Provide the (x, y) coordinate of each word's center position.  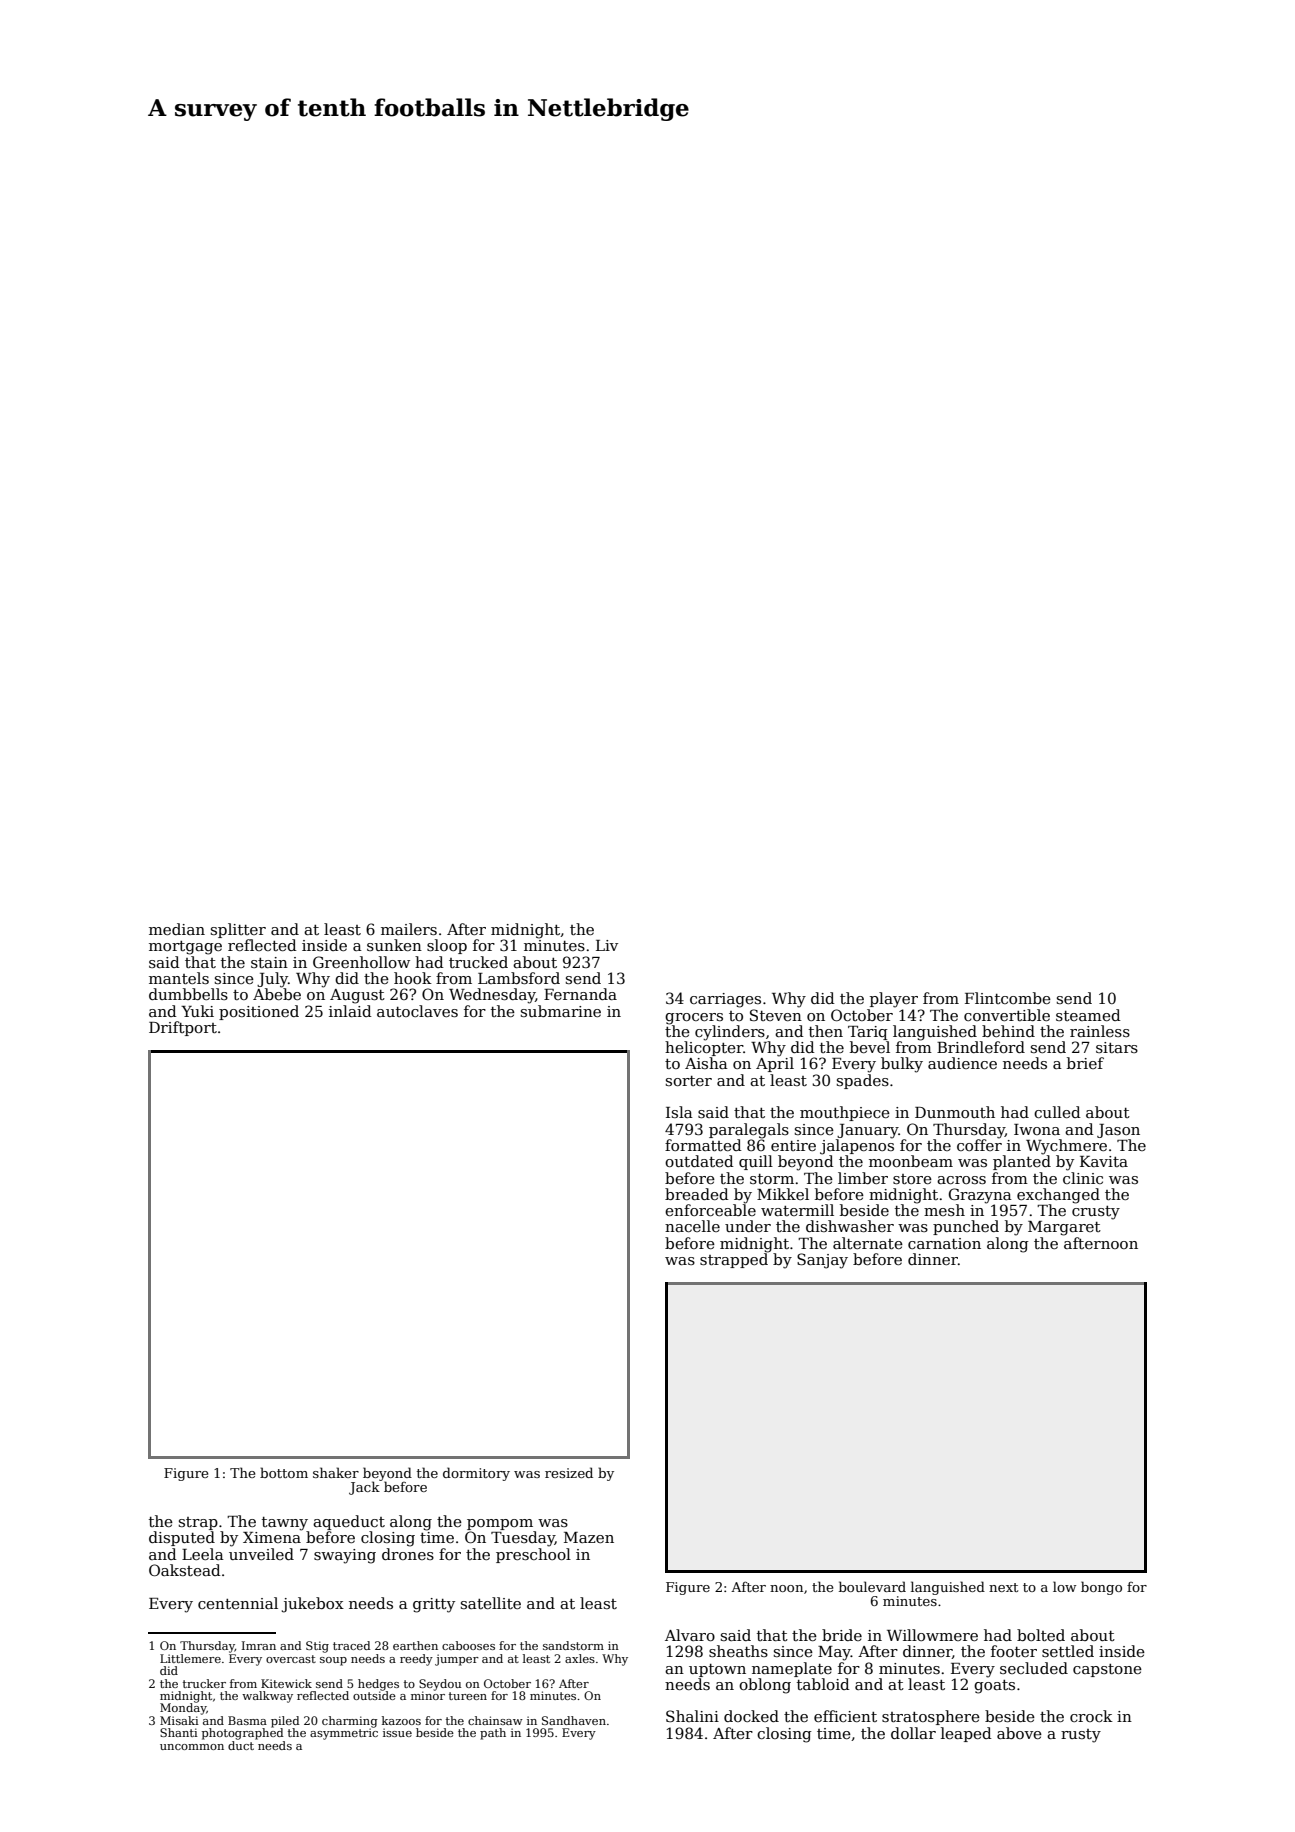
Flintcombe (1008, 998)
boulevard (872, 1586)
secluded (1034, 1668)
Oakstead (185, 1570)
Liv (607, 945)
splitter (238, 930)
